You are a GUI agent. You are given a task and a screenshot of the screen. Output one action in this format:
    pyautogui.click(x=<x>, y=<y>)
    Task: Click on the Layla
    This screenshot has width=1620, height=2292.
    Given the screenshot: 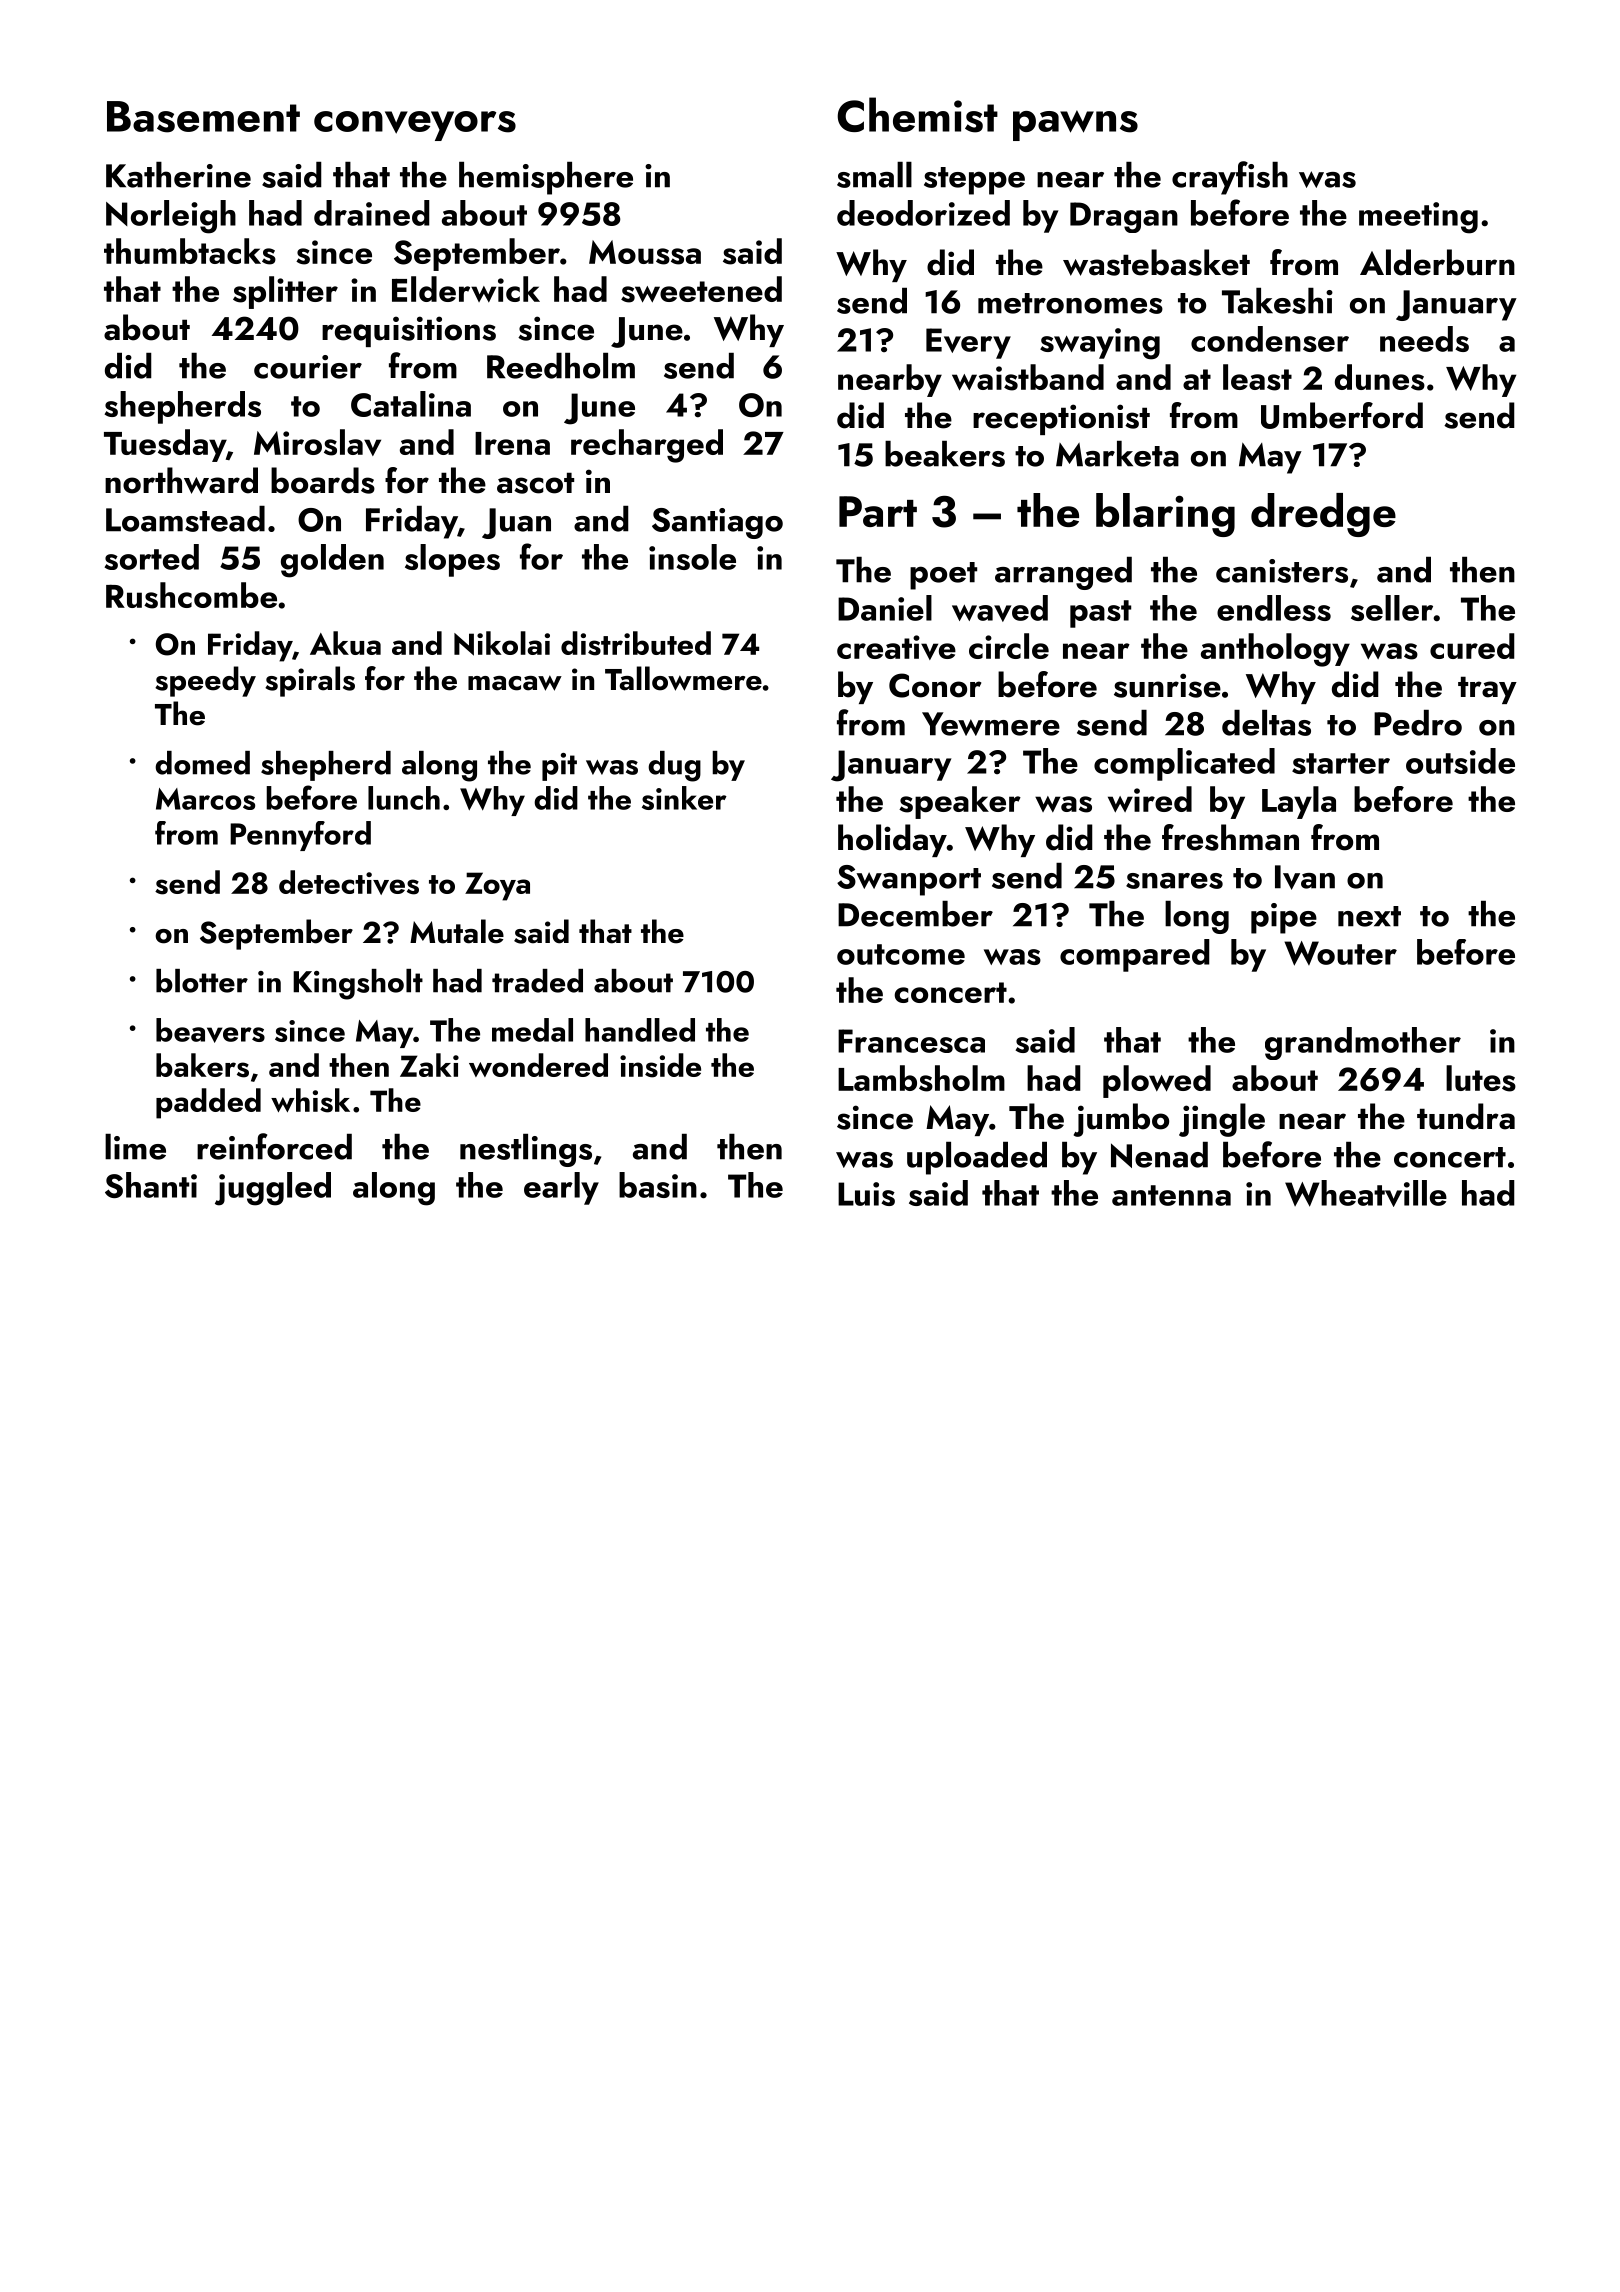 What is the action you would take?
    pyautogui.click(x=1299, y=802)
